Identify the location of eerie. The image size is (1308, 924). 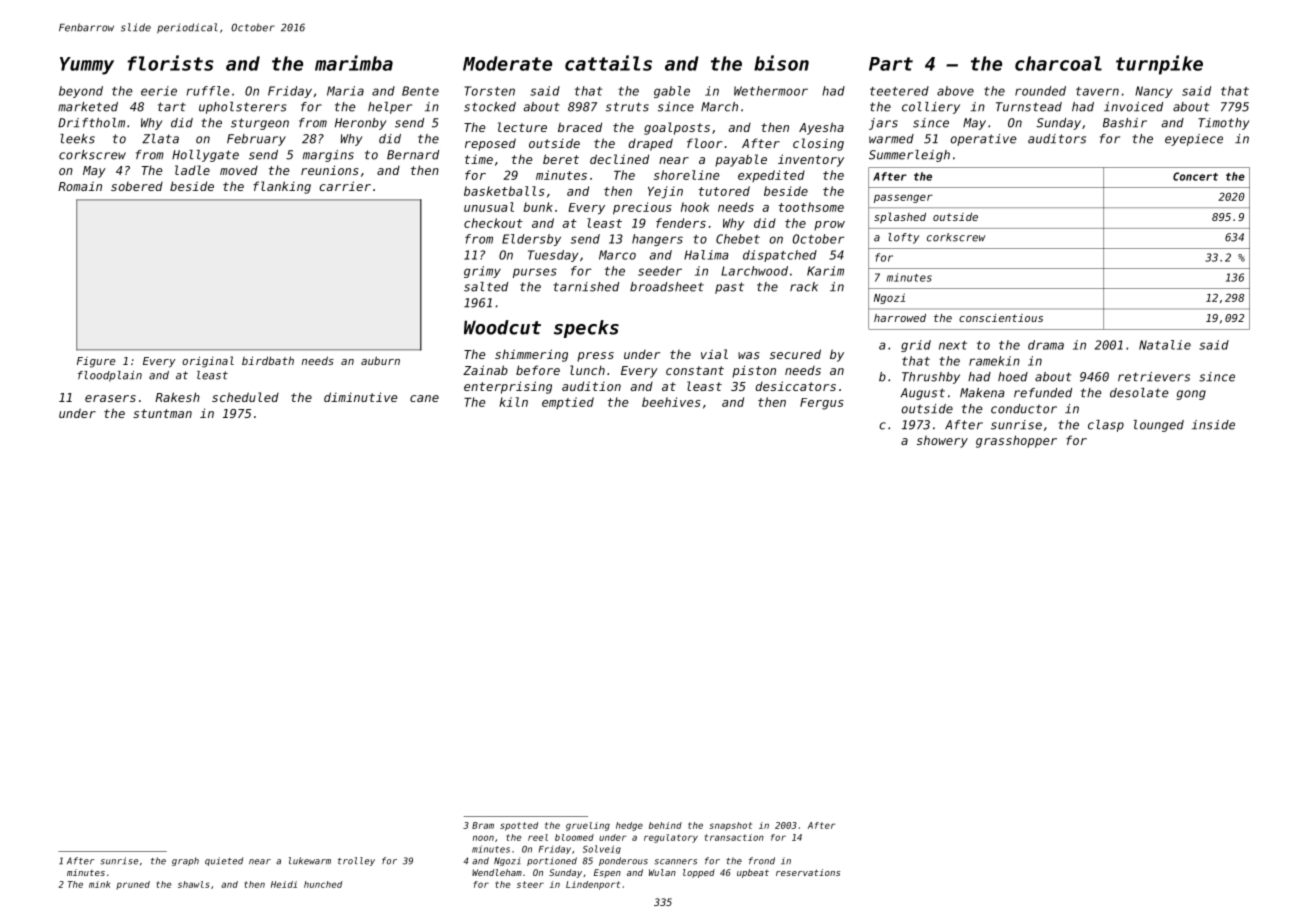
(159, 91).
